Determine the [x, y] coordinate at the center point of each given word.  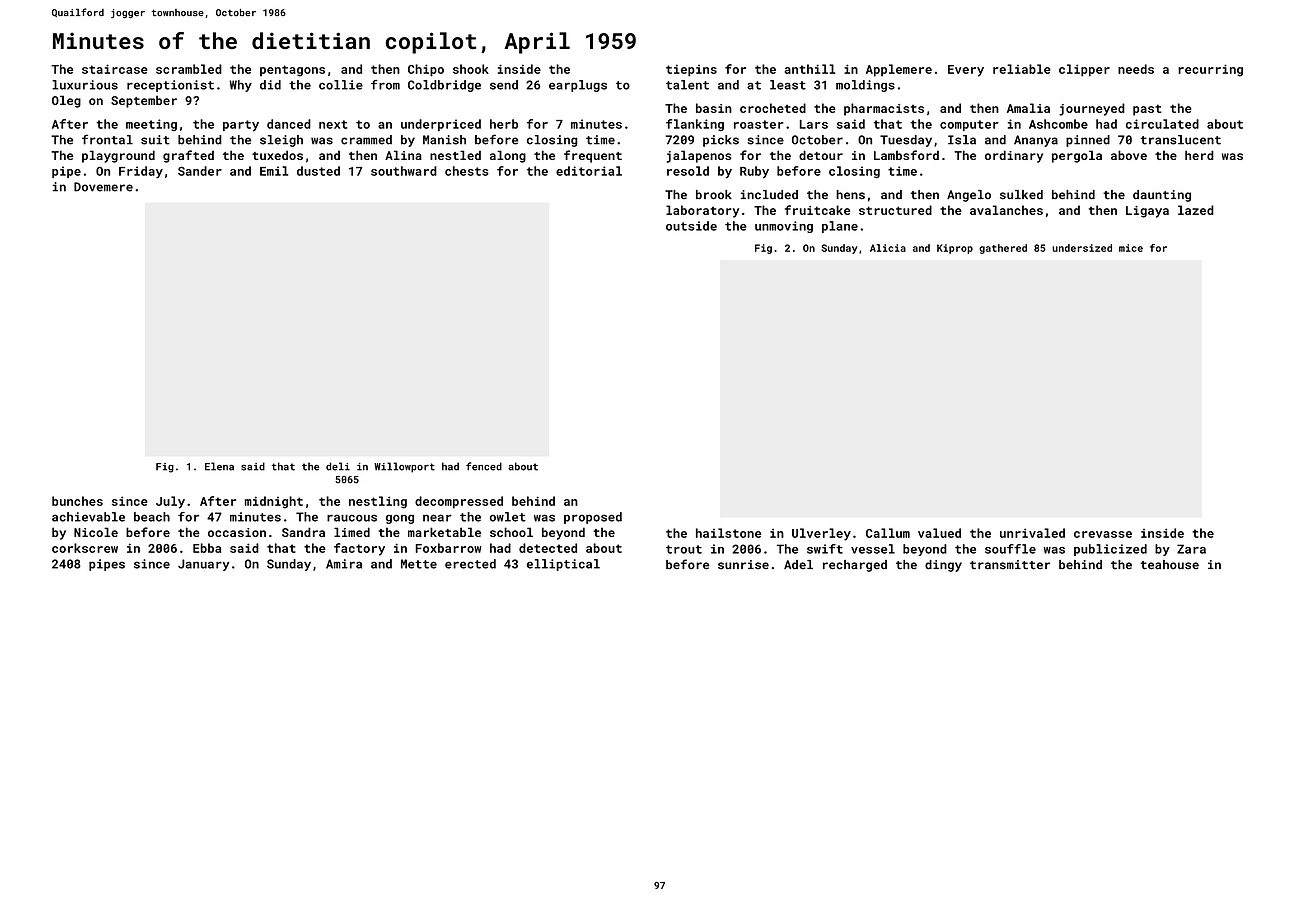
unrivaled [1032, 533]
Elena [219, 466]
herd [1199, 155]
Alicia [888, 248]
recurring [1210, 70]
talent [687, 85]
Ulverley [821, 534]
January [204, 565]
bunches [77, 501]
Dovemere [103, 187]
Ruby [754, 172]
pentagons [292, 71]
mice [1131, 248]
